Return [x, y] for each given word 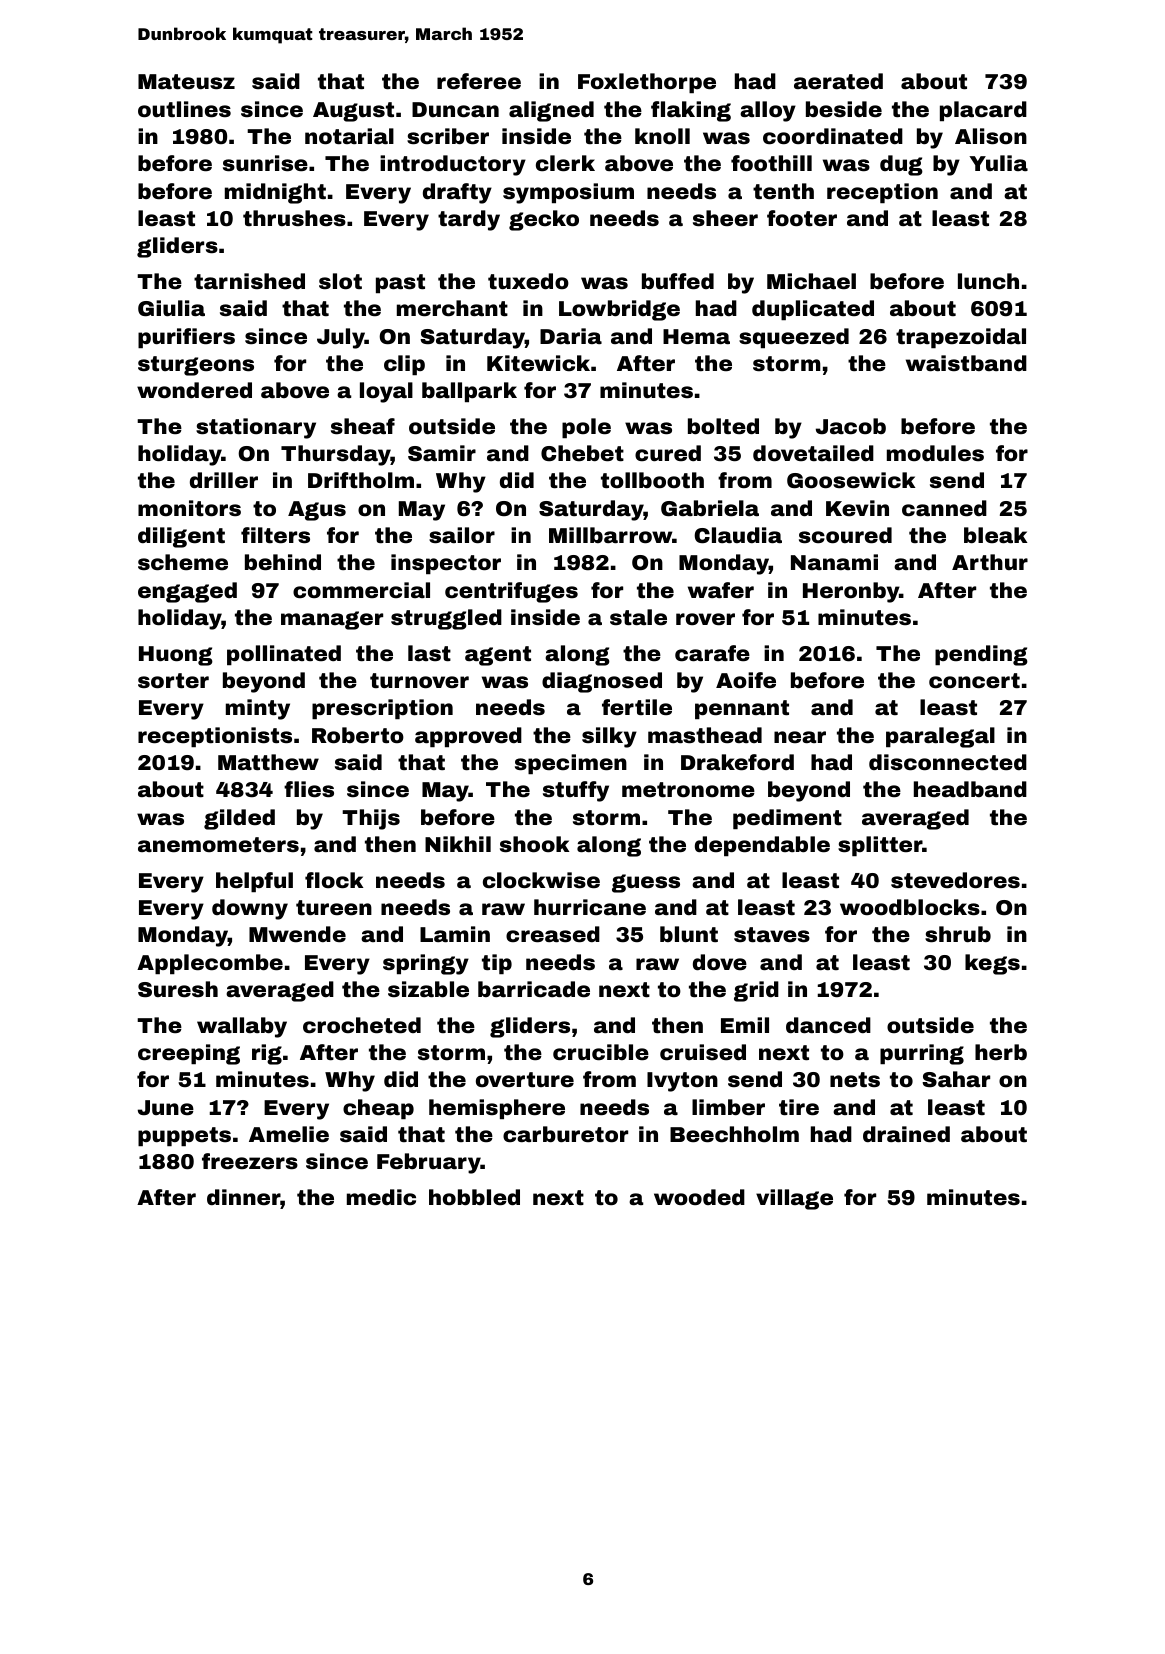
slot [340, 281]
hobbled [474, 1197]
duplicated [813, 310]
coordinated [833, 136]
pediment [787, 819]
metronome [688, 789]
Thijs [371, 819]
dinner [243, 1197]
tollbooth [652, 480]
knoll [662, 136]
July [341, 338]
